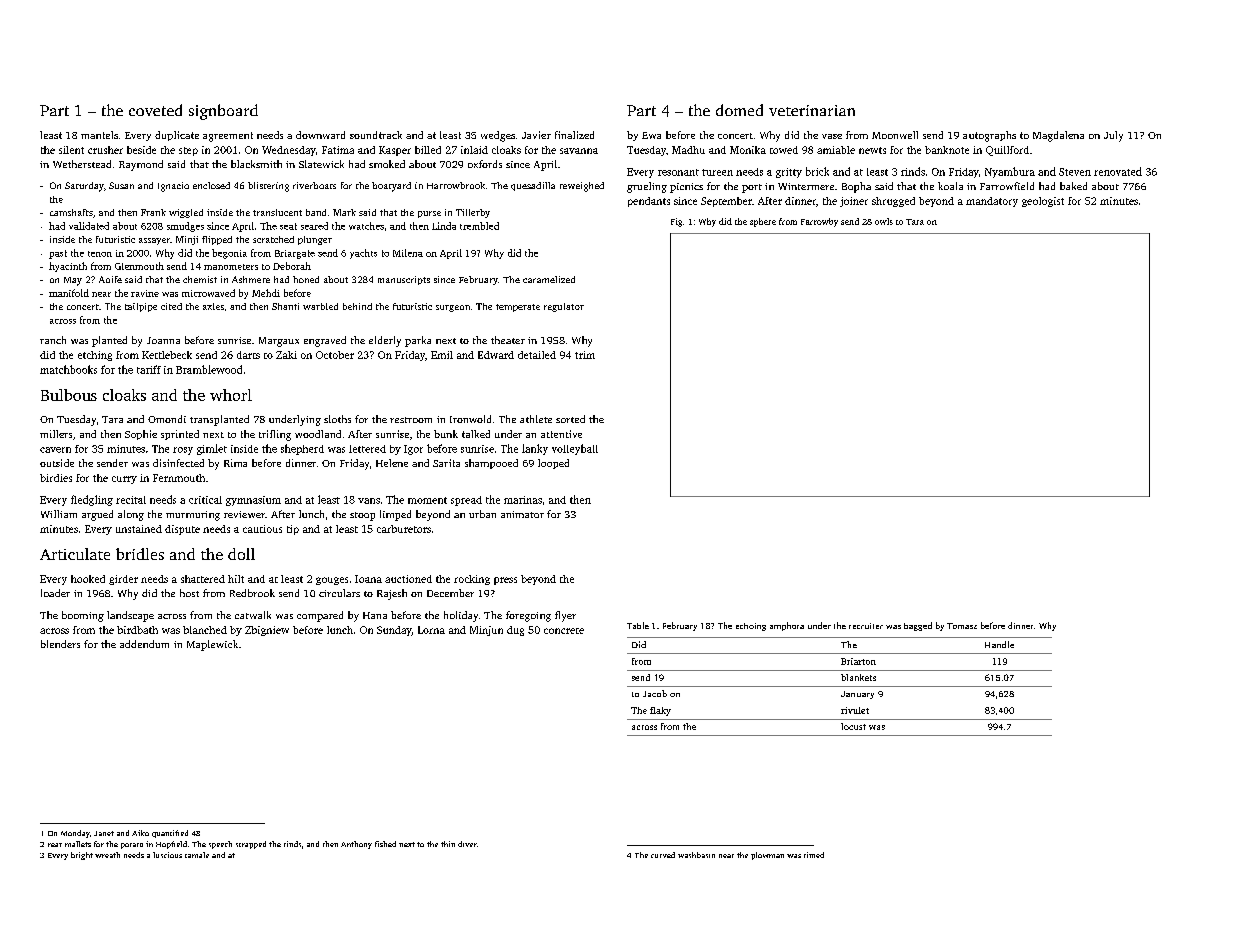  What do you see at coordinates (999, 644) in the image?
I see `Handle` at bounding box center [999, 644].
